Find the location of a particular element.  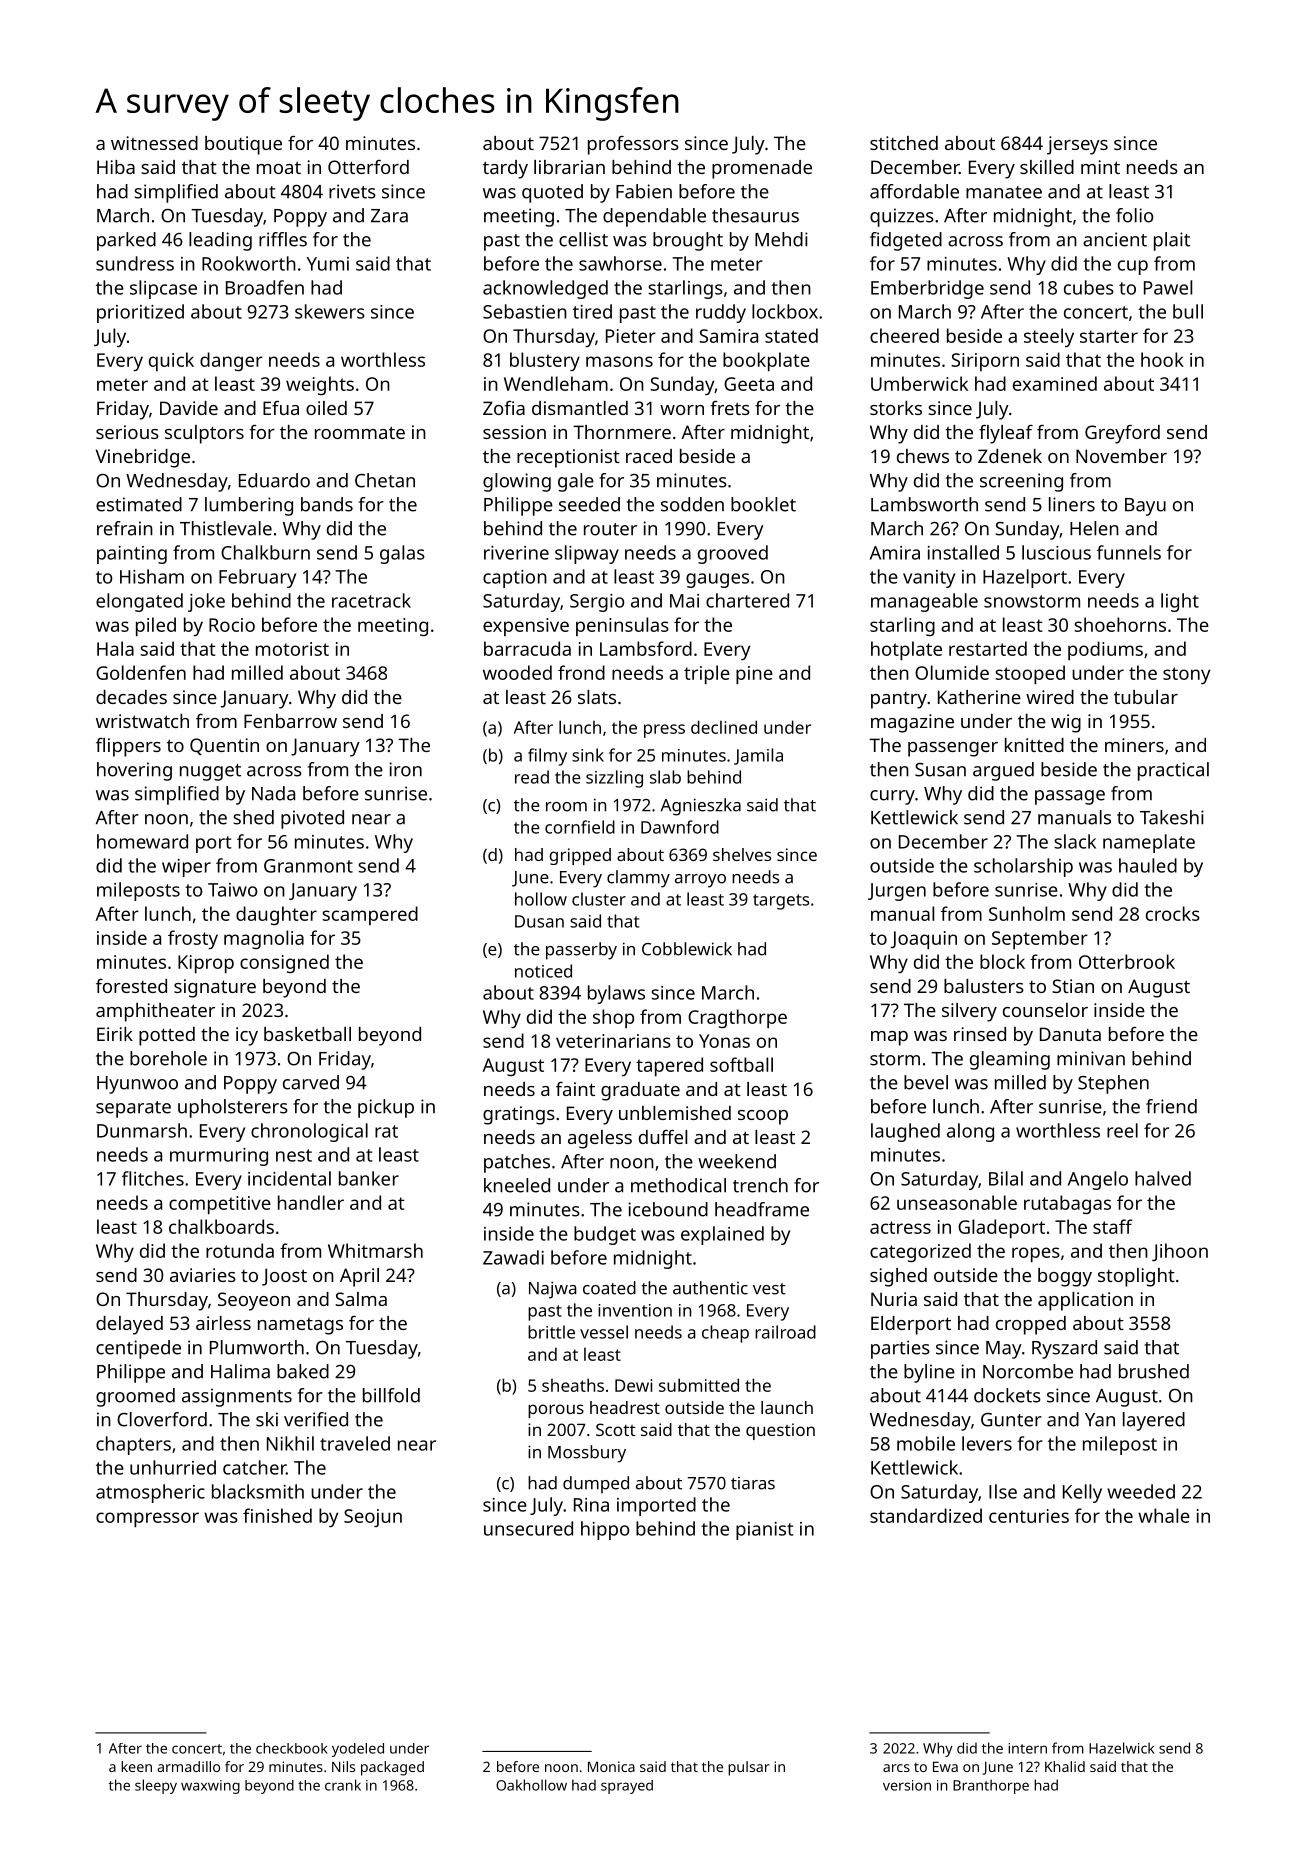

whale is located at coordinates (1164, 1515).
